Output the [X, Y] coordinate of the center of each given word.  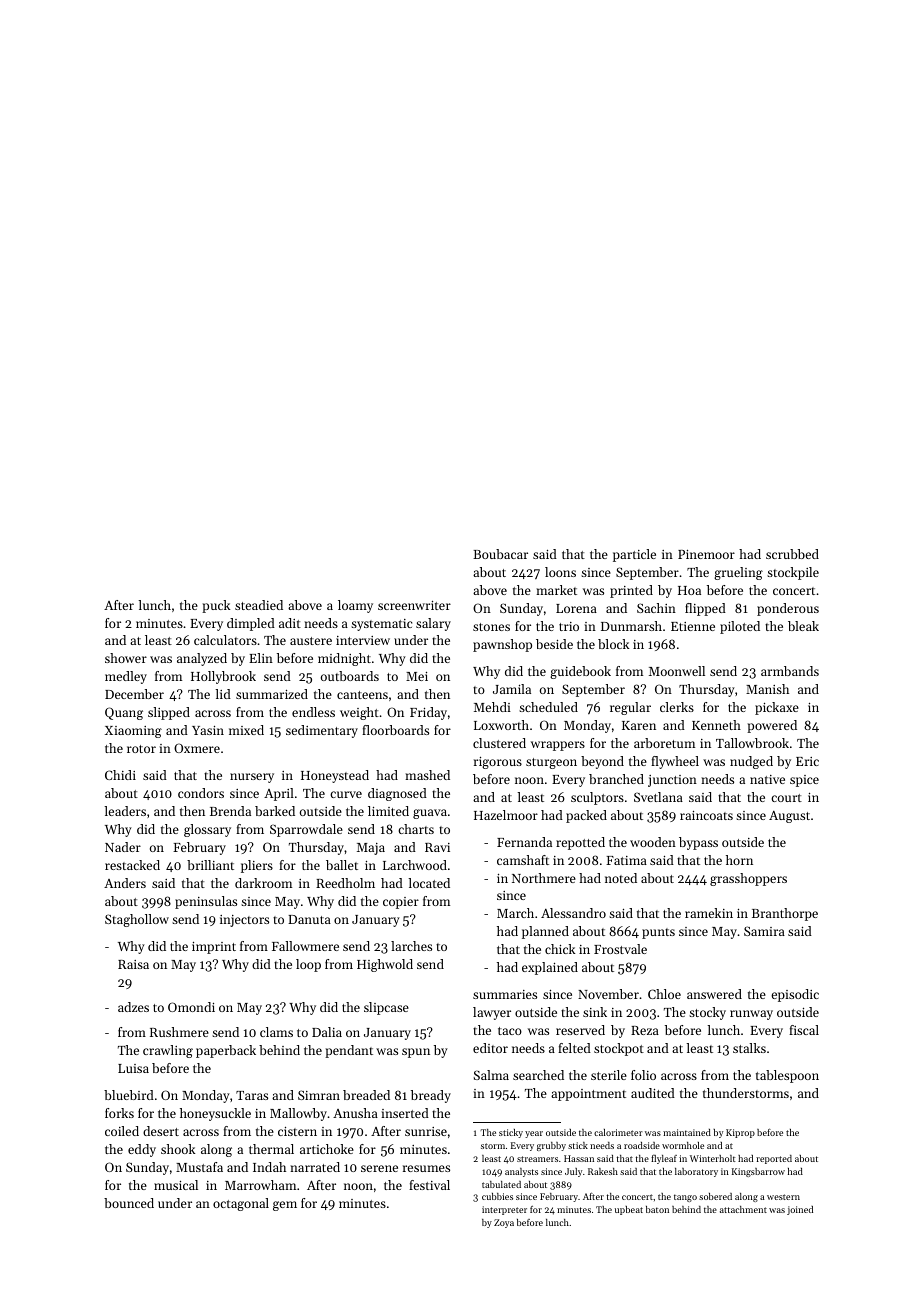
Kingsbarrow [758, 1172]
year [534, 1134]
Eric [807, 761]
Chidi [120, 775]
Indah [269, 1167]
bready [431, 1096]
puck [216, 606]
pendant [349, 1051]
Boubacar [500, 554]
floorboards [395, 730]
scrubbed [792, 554]
